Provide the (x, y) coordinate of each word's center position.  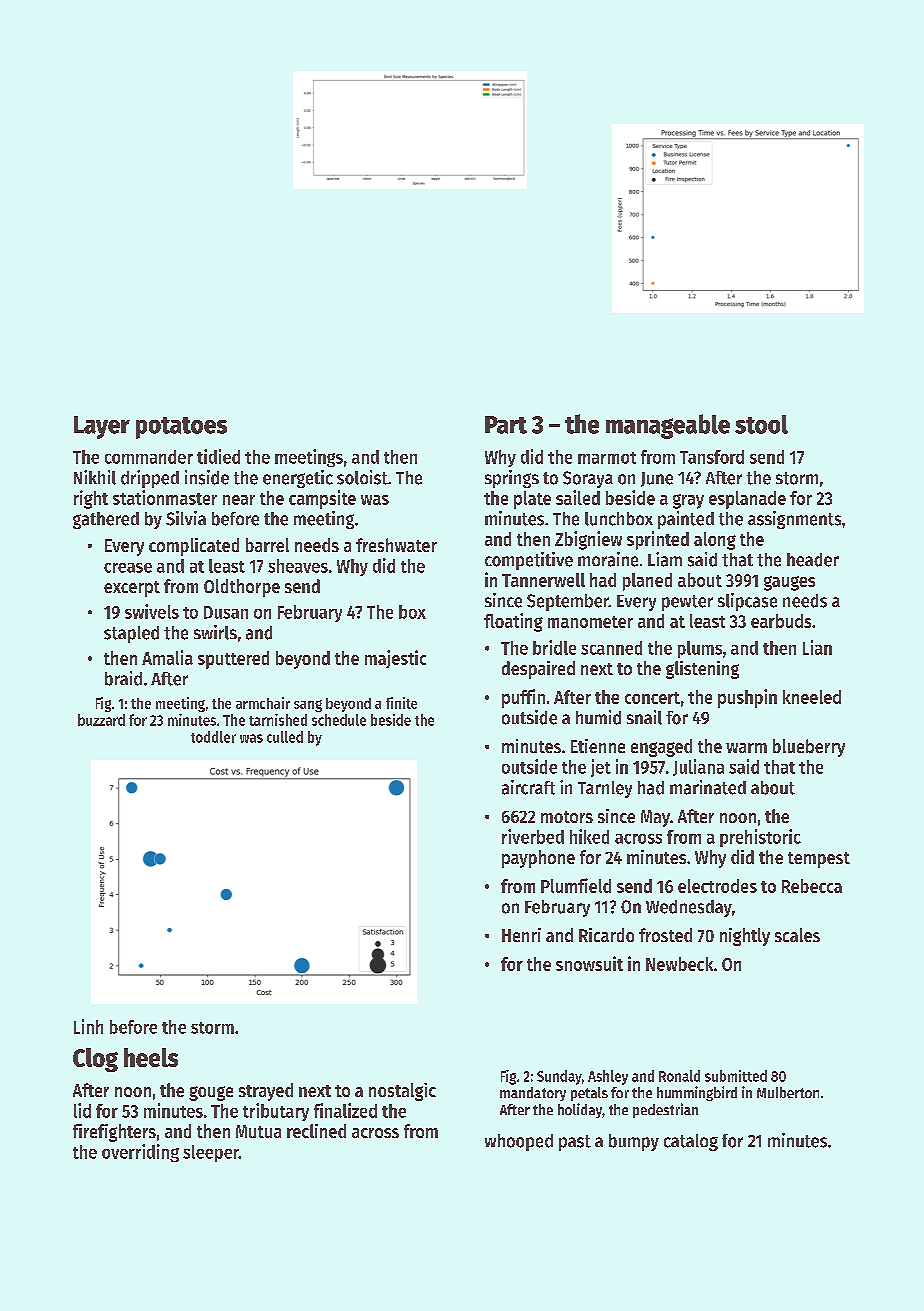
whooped (519, 1142)
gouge (211, 1093)
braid (123, 678)
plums (700, 649)
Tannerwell (543, 580)
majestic (395, 659)
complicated (194, 547)
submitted (736, 1076)
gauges (789, 583)
